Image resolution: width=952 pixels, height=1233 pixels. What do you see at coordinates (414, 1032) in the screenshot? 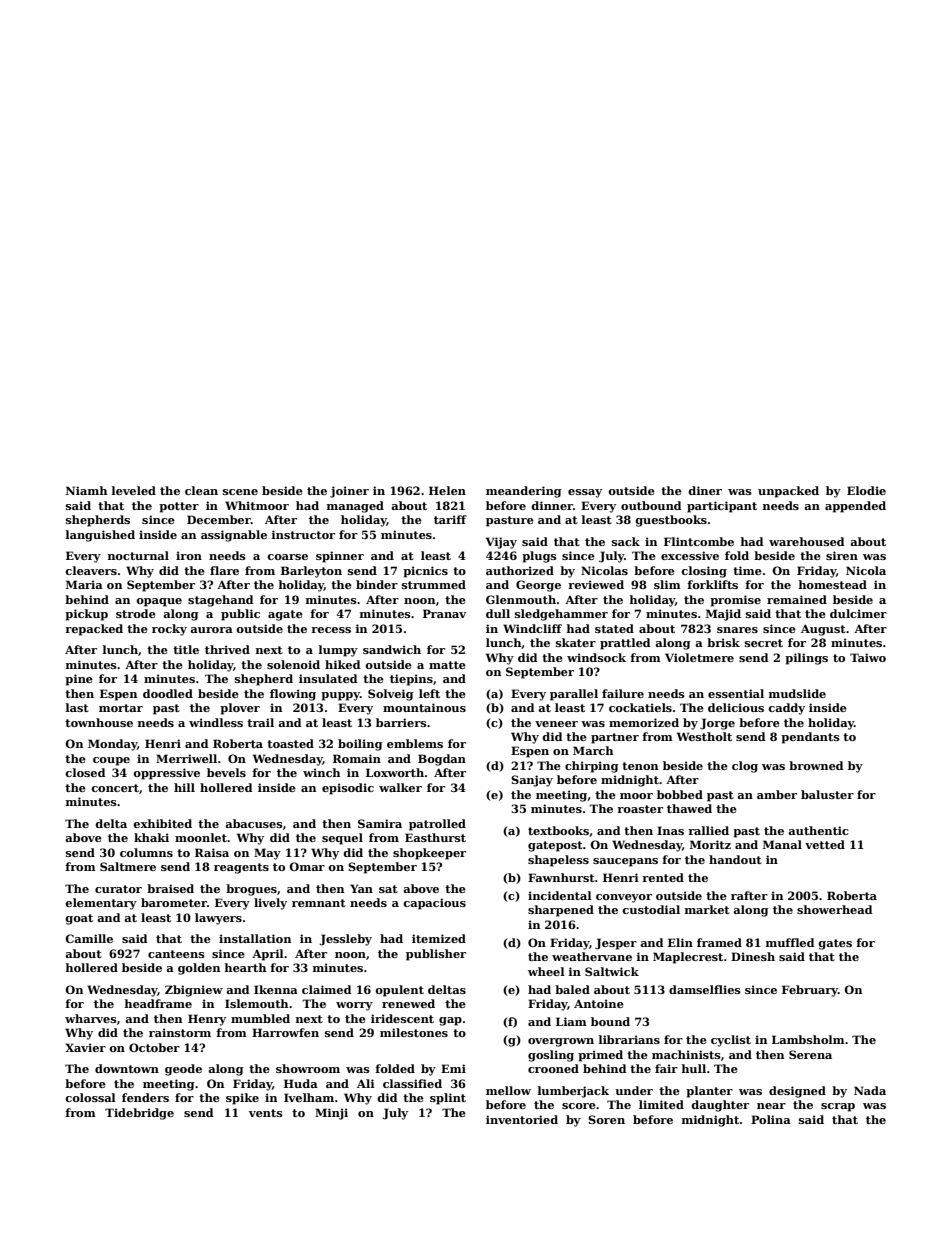
I see `milestones` at bounding box center [414, 1032].
